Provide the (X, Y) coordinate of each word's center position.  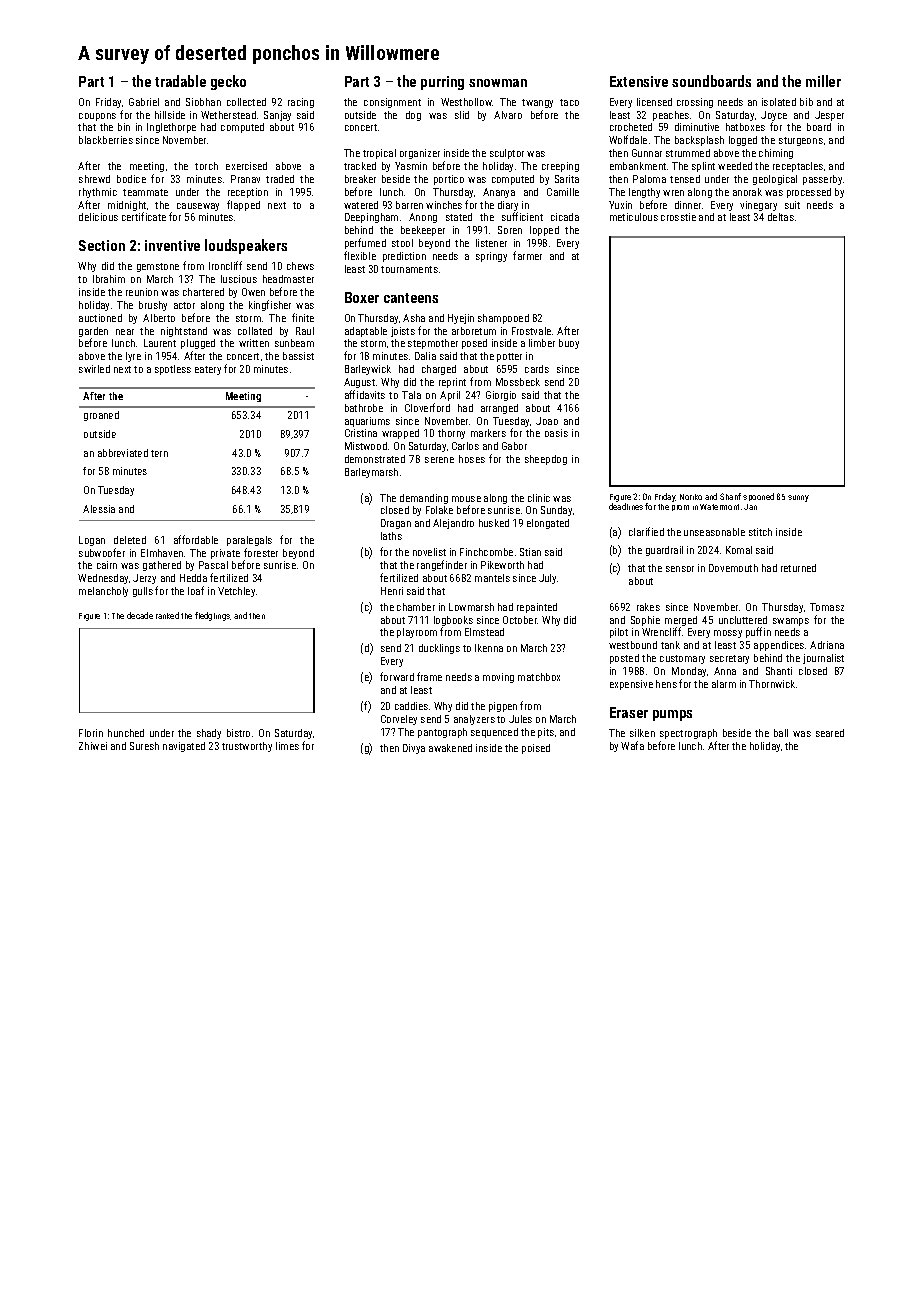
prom (680, 508)
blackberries (106, 140)
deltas (781, 217)
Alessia (99, 509)
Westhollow (466, 102)
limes (287, 746)
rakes (648, 607)
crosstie (678, 217)
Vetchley (236, 592)
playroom (417, 633)
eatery (208, 370)
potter (509, 357)
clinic (539, 498)
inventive (172, 245)
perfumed (365, 243)
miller (823, 81)
